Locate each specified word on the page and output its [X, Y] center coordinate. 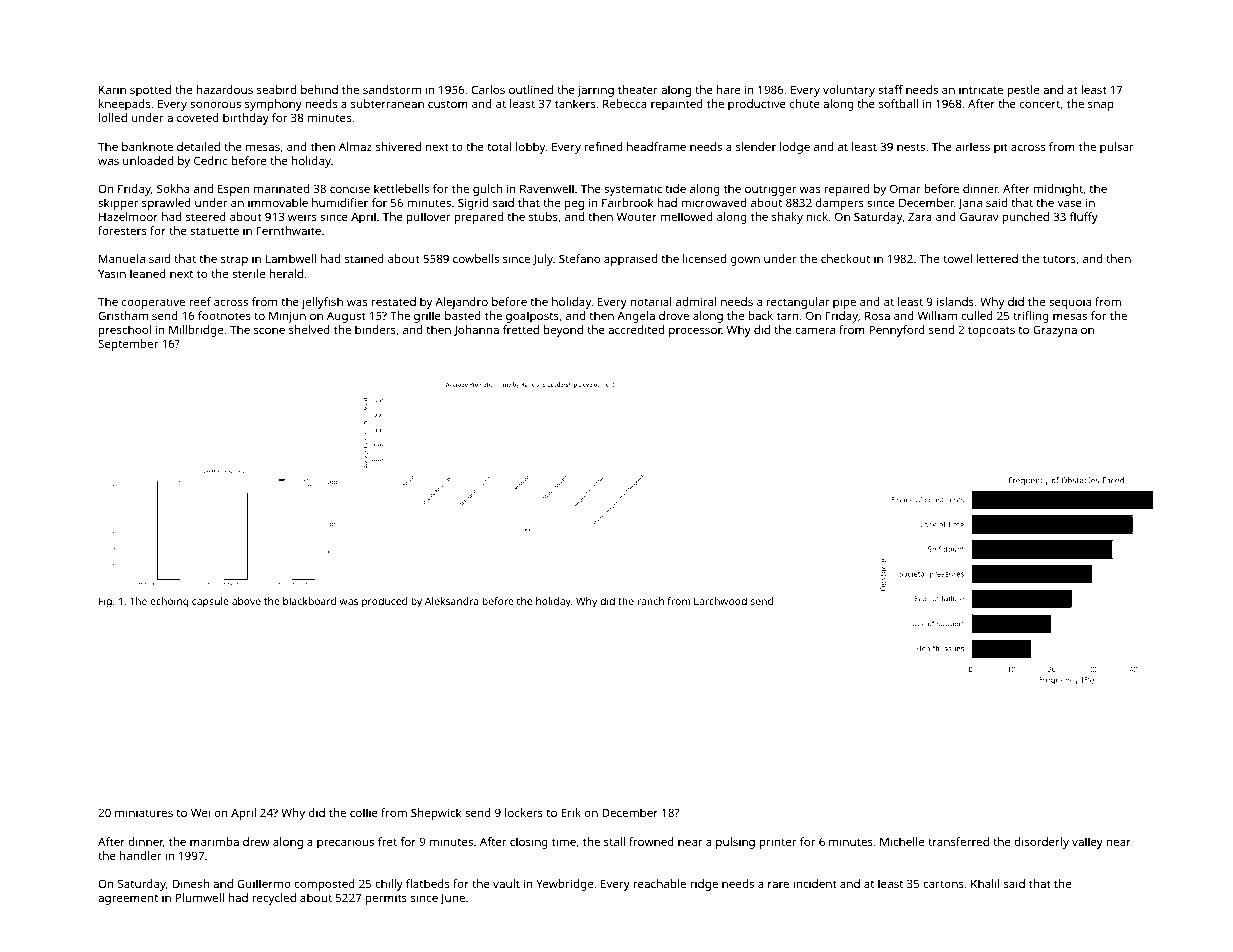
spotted [150, 91]
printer [777, 843]
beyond [563, 331]
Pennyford [897, 331]
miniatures [144, 812]
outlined [531, 89]
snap [1101, 106]
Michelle [902, 841]
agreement [128, 899]
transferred [958, 841]
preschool [125, 331]
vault [506, 883]
